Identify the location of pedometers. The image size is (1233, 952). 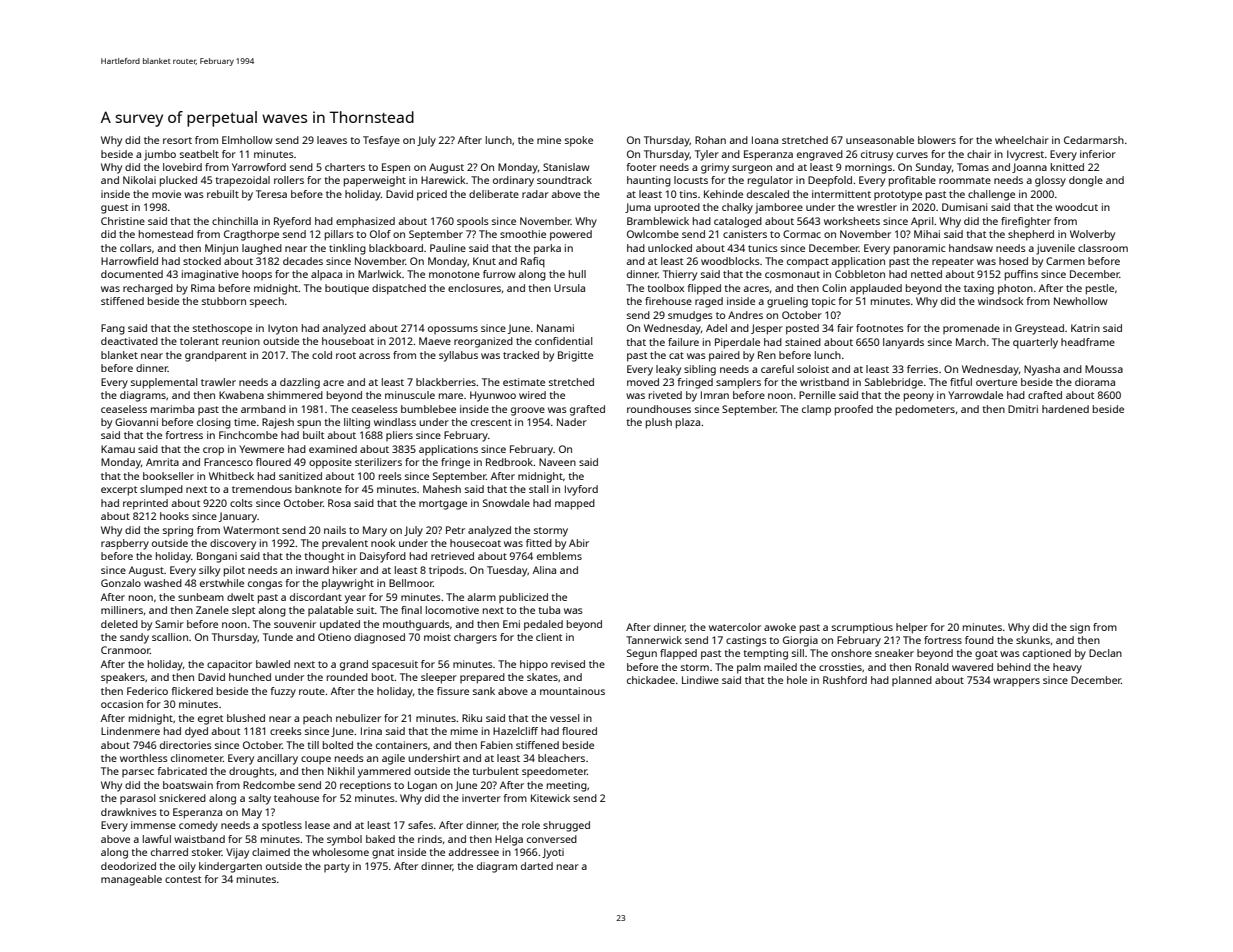
(925, 410).
